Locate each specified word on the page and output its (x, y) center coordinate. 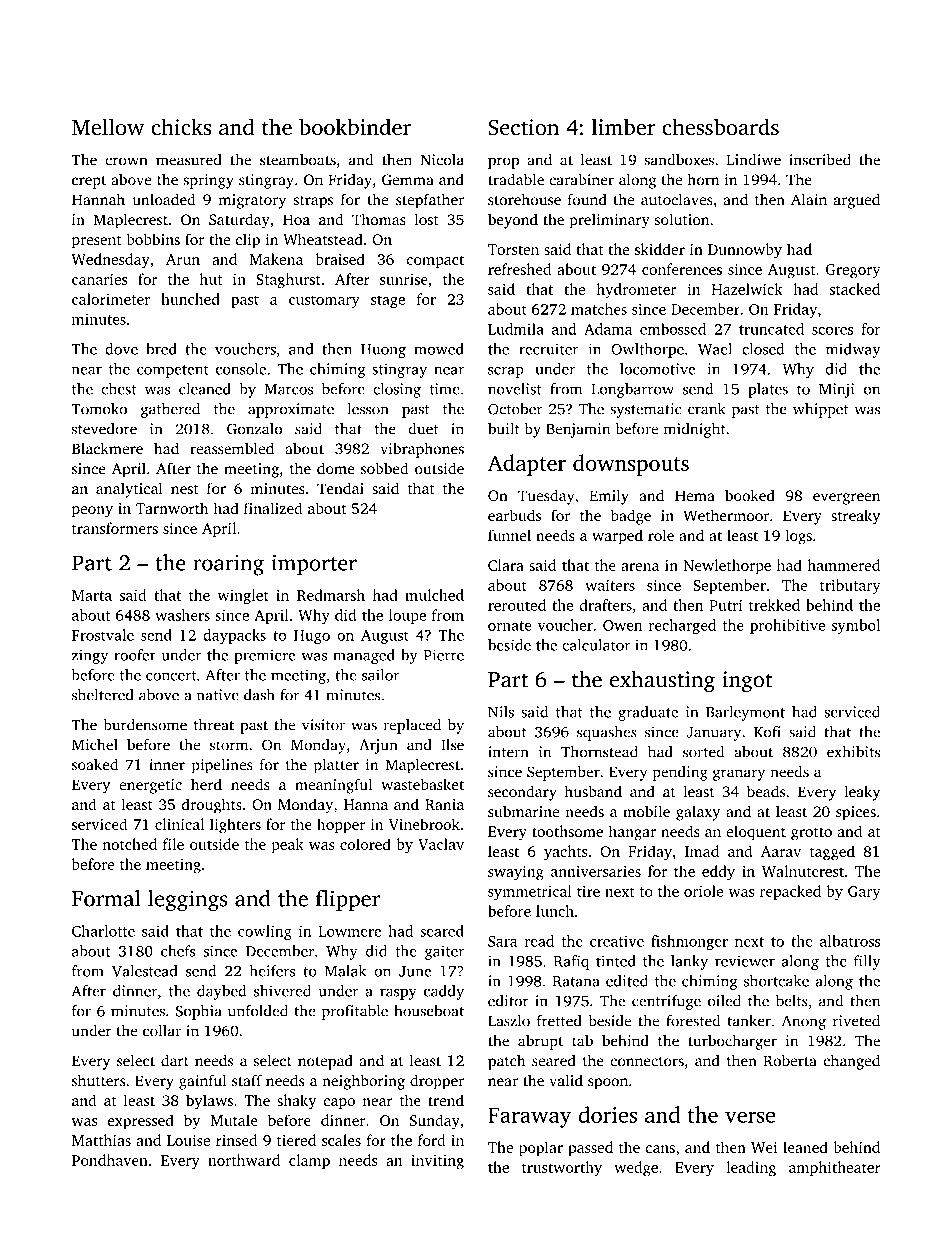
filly (867, 962)
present (97, 242)
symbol (856, 626)
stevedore (104, 429)
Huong (383, 351)
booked (750, 495)
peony (92, 512)
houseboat (429, 1011)
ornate (510, 626)
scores (832, 331)
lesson (367, 409)
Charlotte (103, 931)
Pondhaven (110, 1160)
